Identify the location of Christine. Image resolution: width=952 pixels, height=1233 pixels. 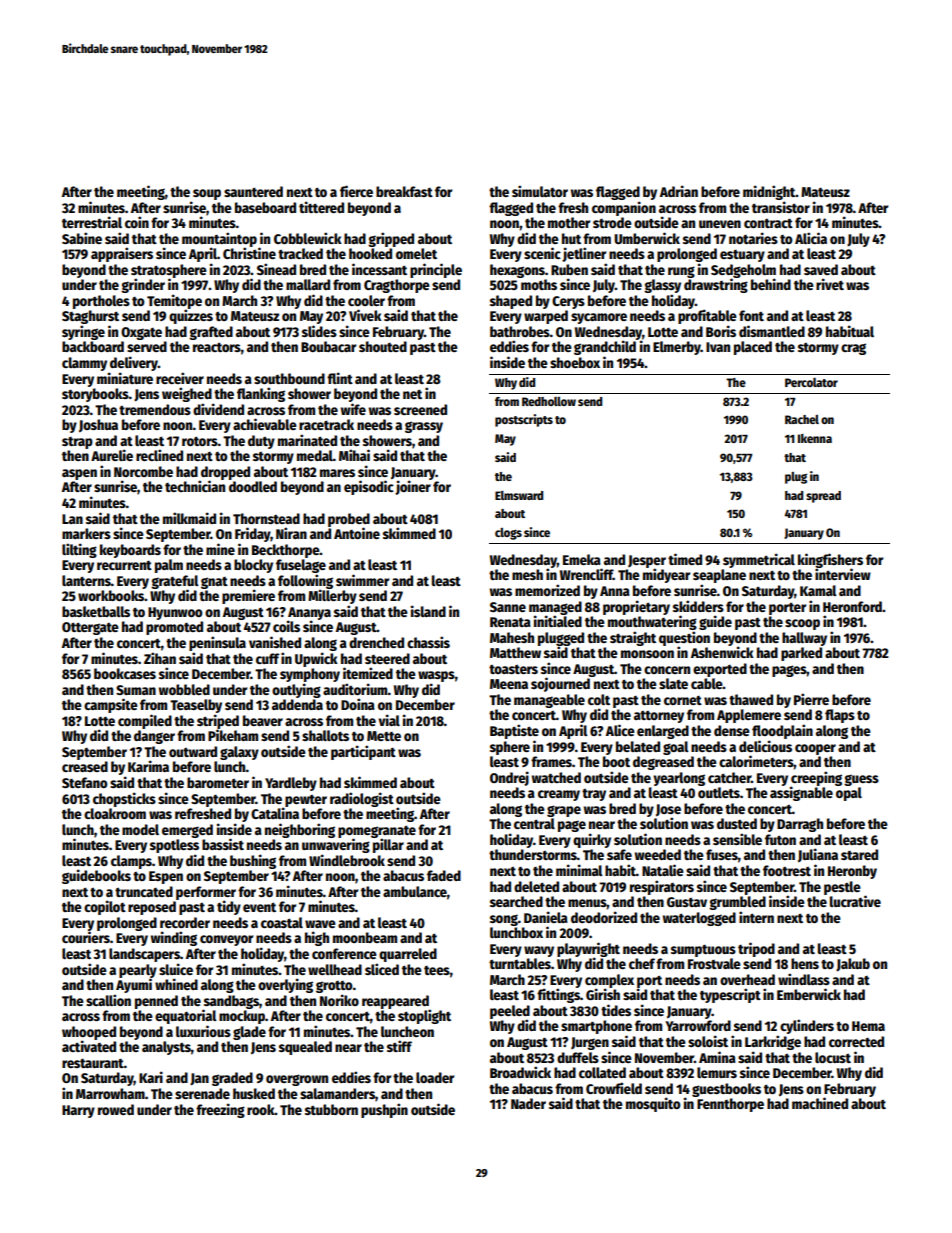
(249, 253).
